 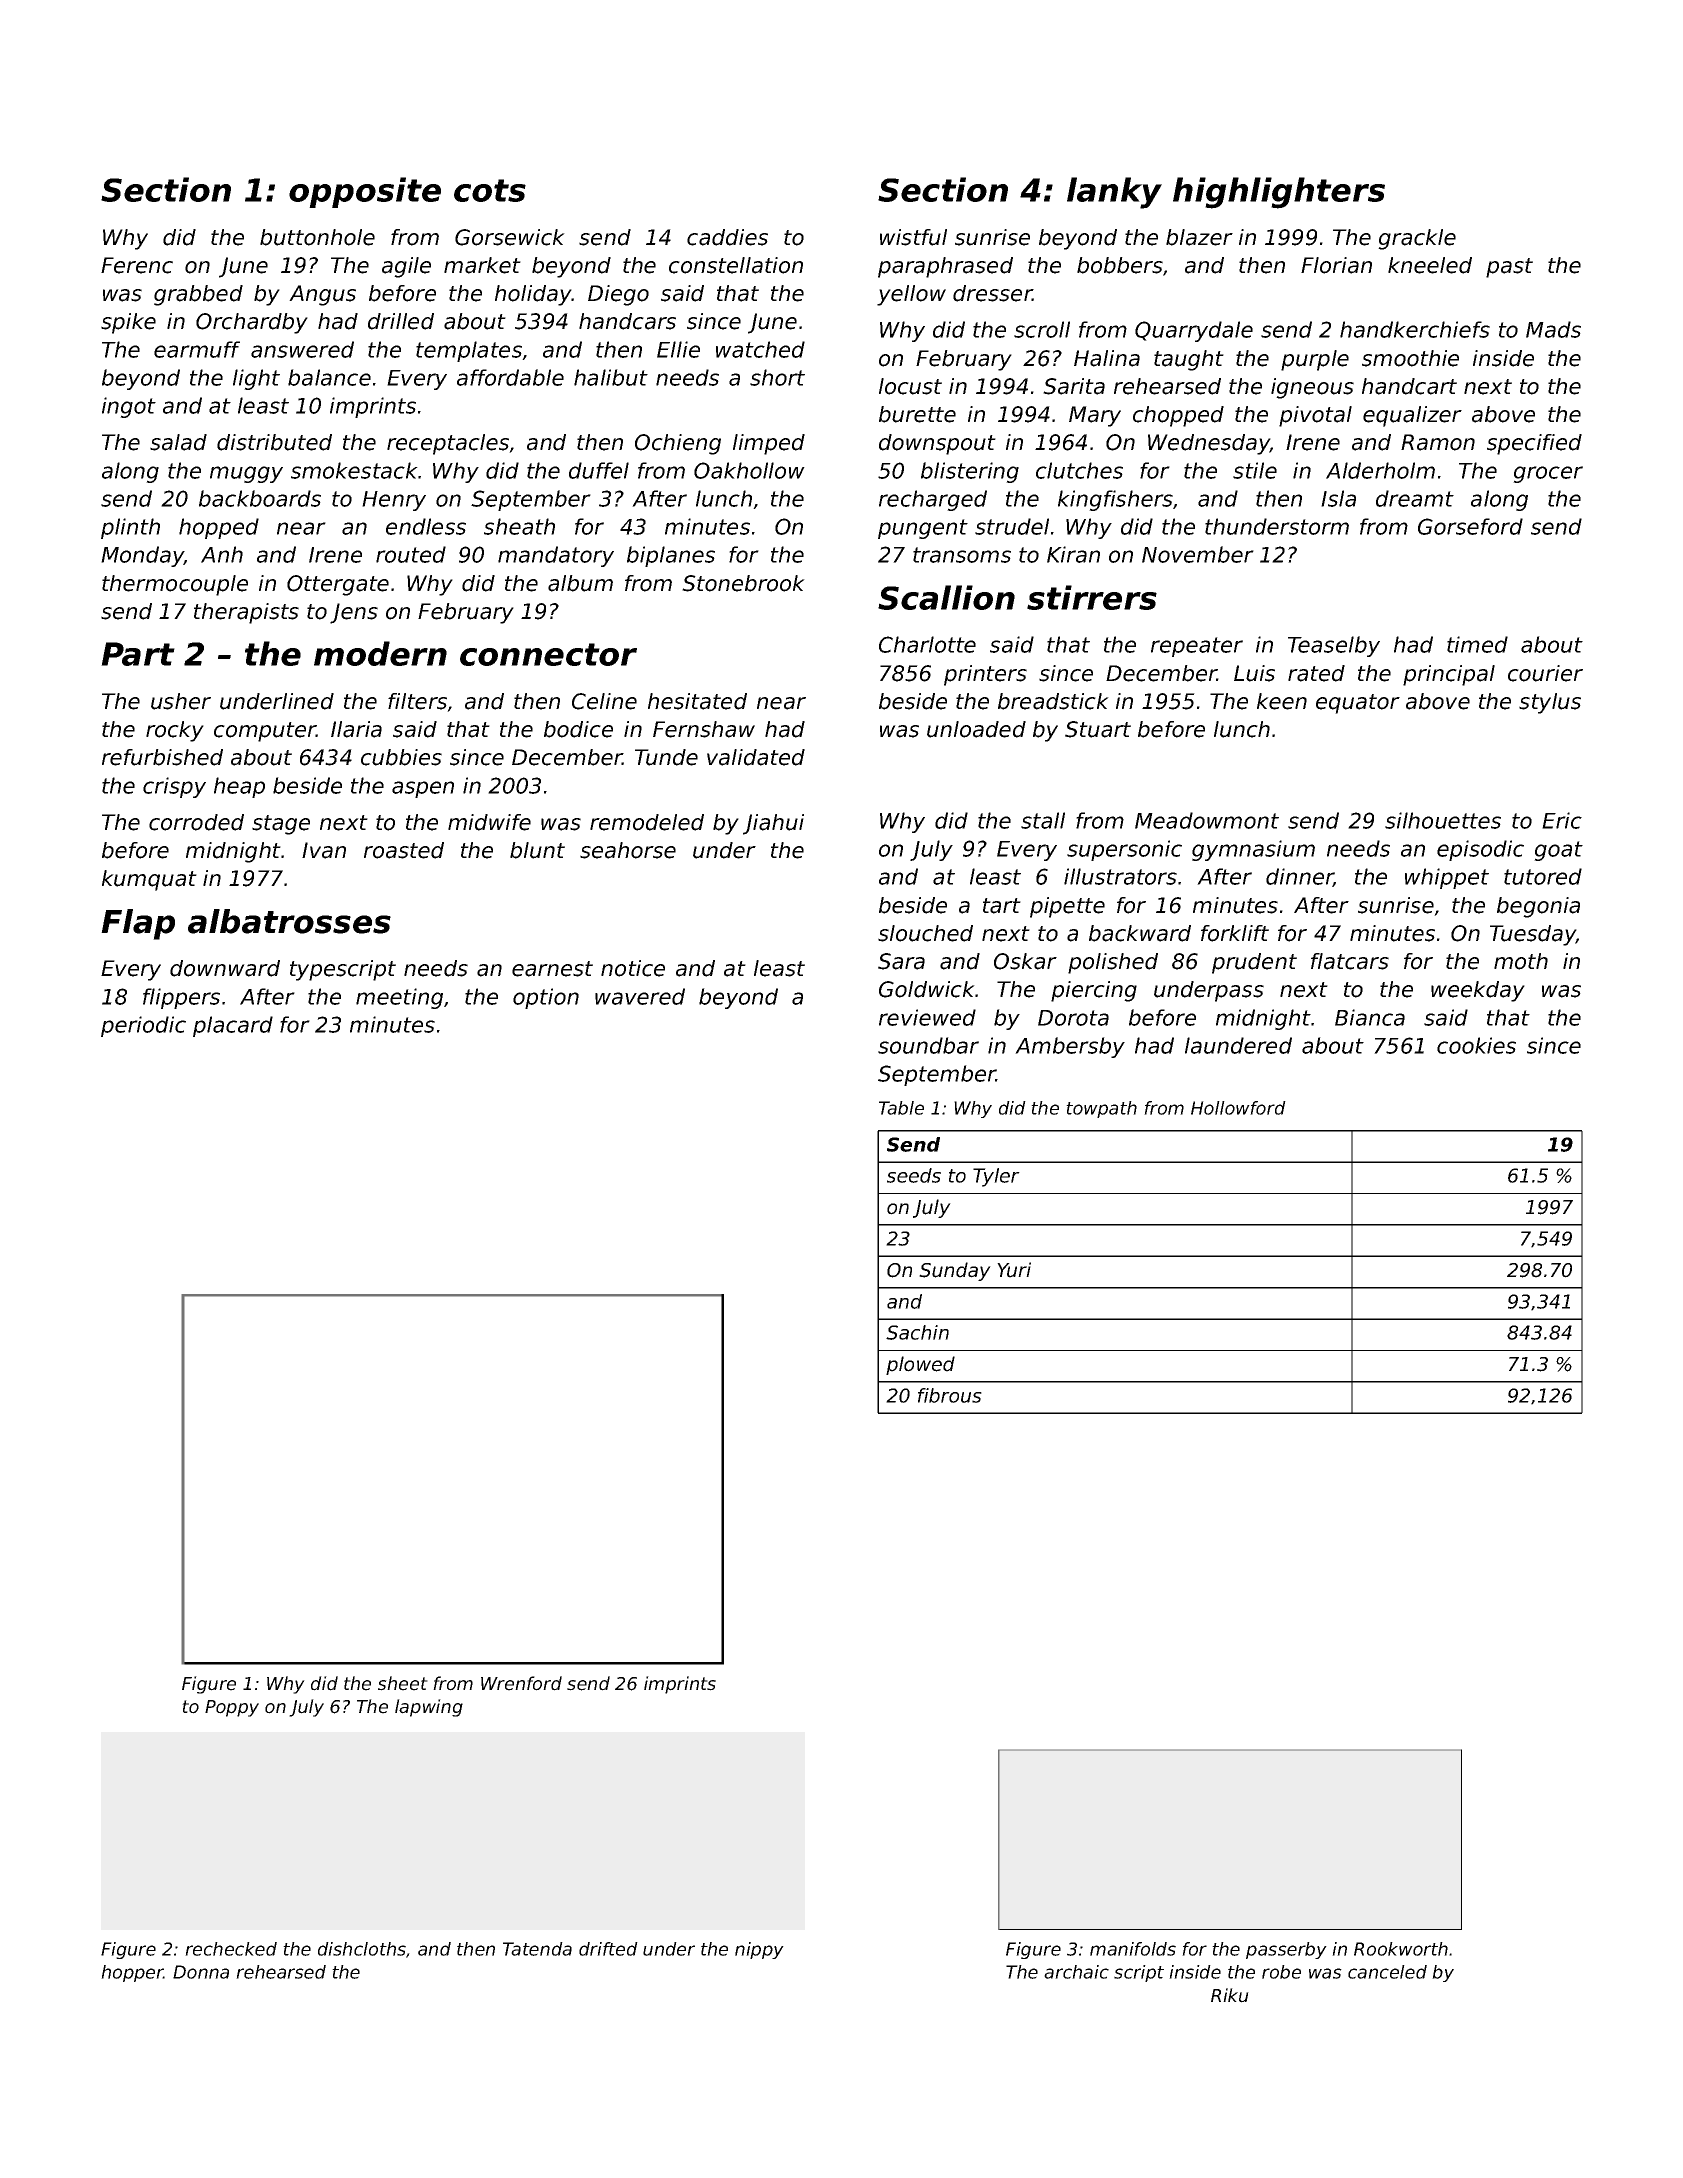 What do you see at coordinates (533, 295) in the screenshot?
I see `holiday` at bounding box center [533, 295].
